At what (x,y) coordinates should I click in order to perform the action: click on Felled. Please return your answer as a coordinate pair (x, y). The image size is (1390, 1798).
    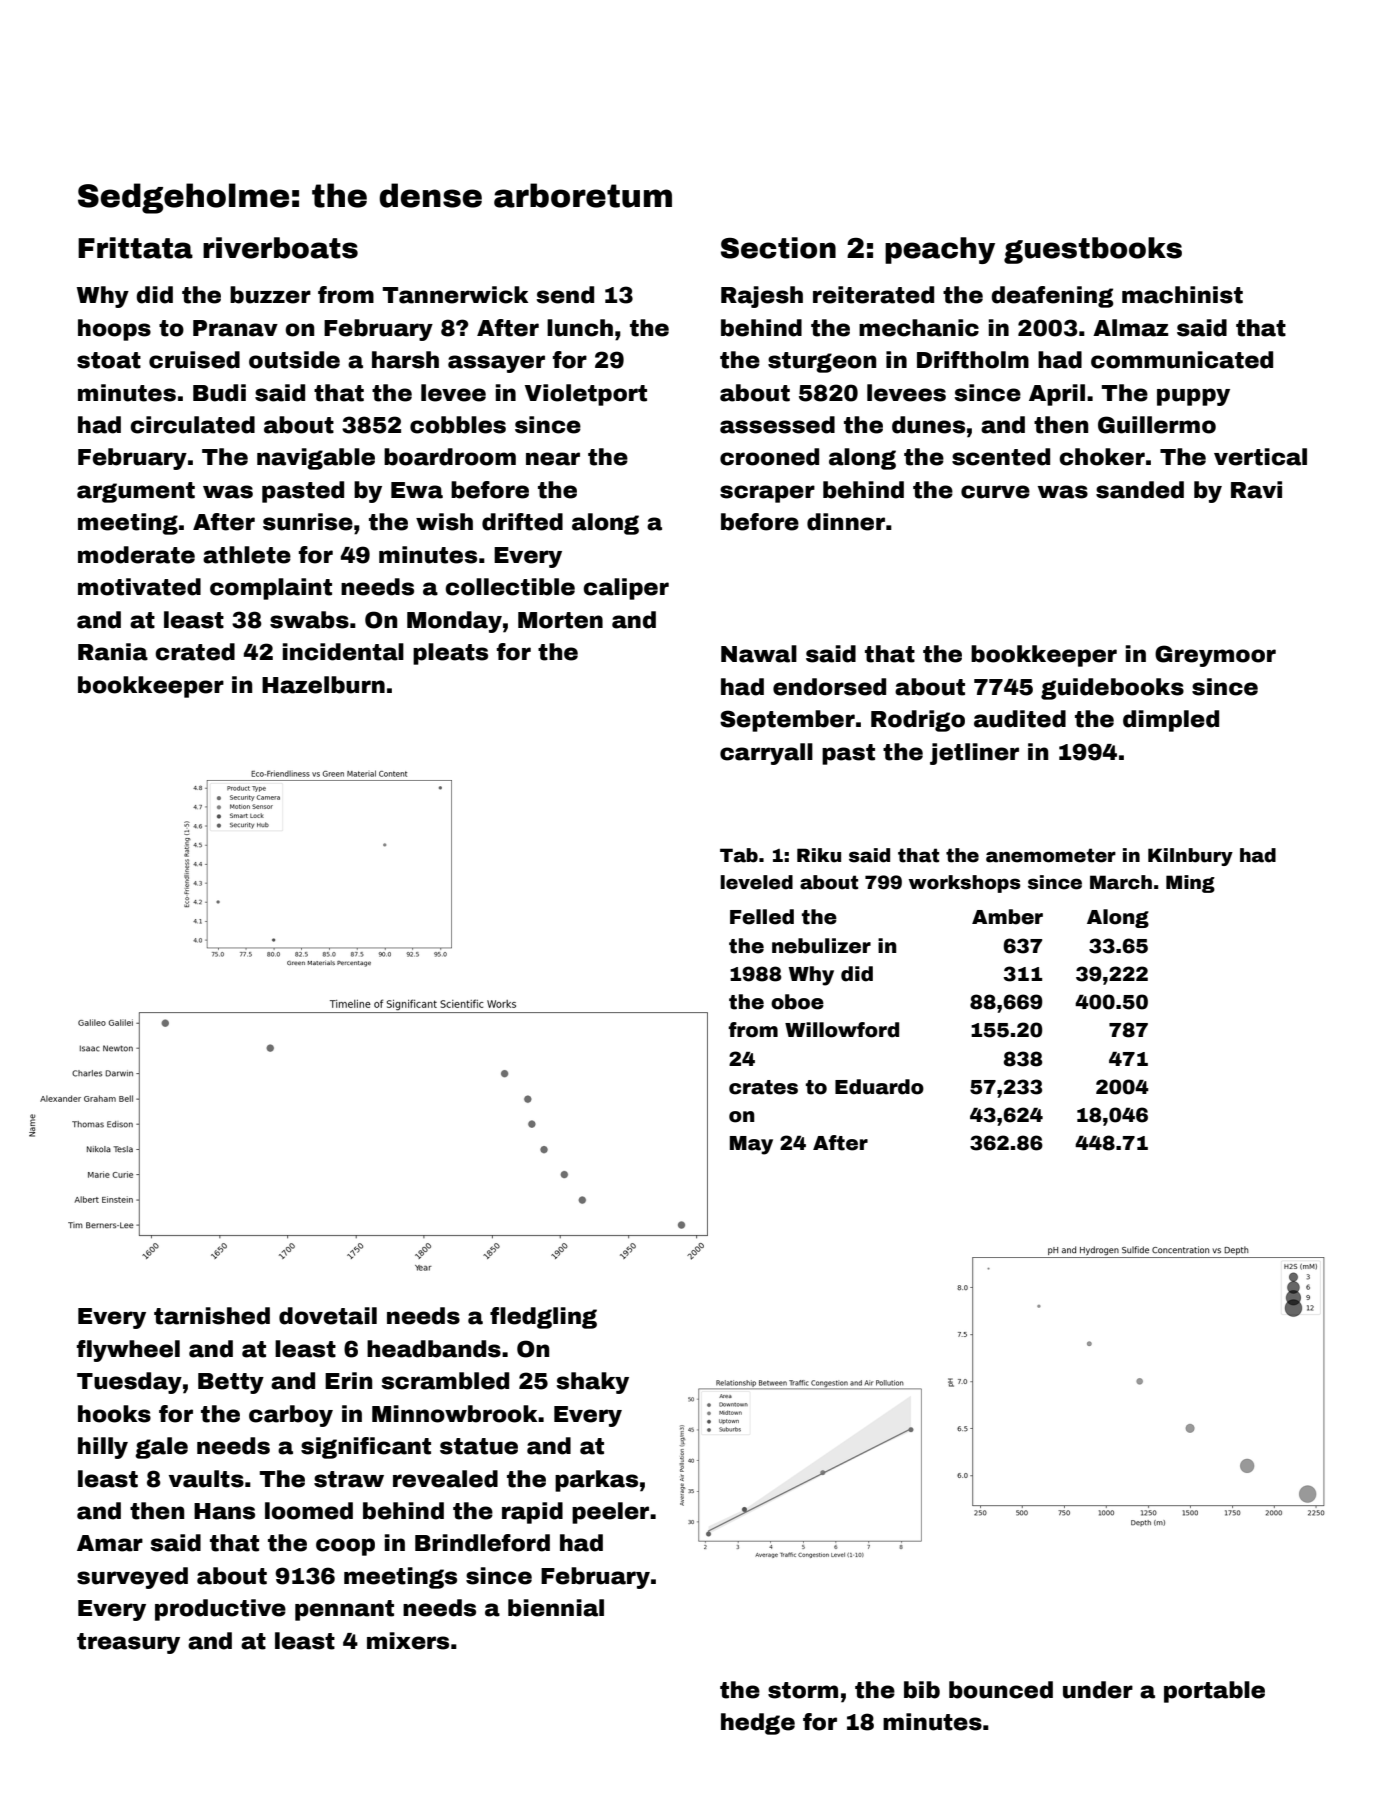
    Looking at the image, I should click on (762, 917).
